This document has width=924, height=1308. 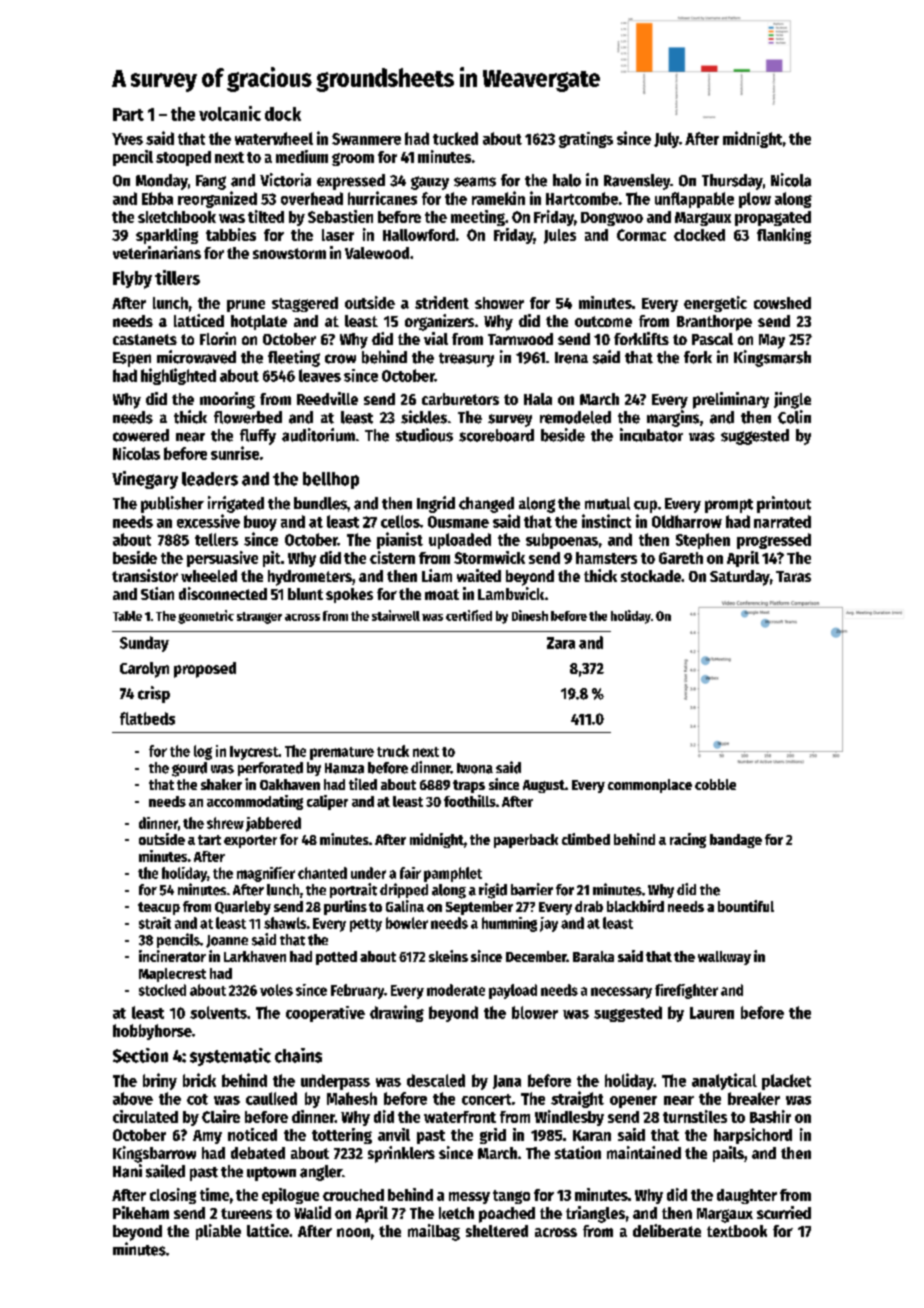 I want to click on Pikeham, so click(x=141, y=1212).
